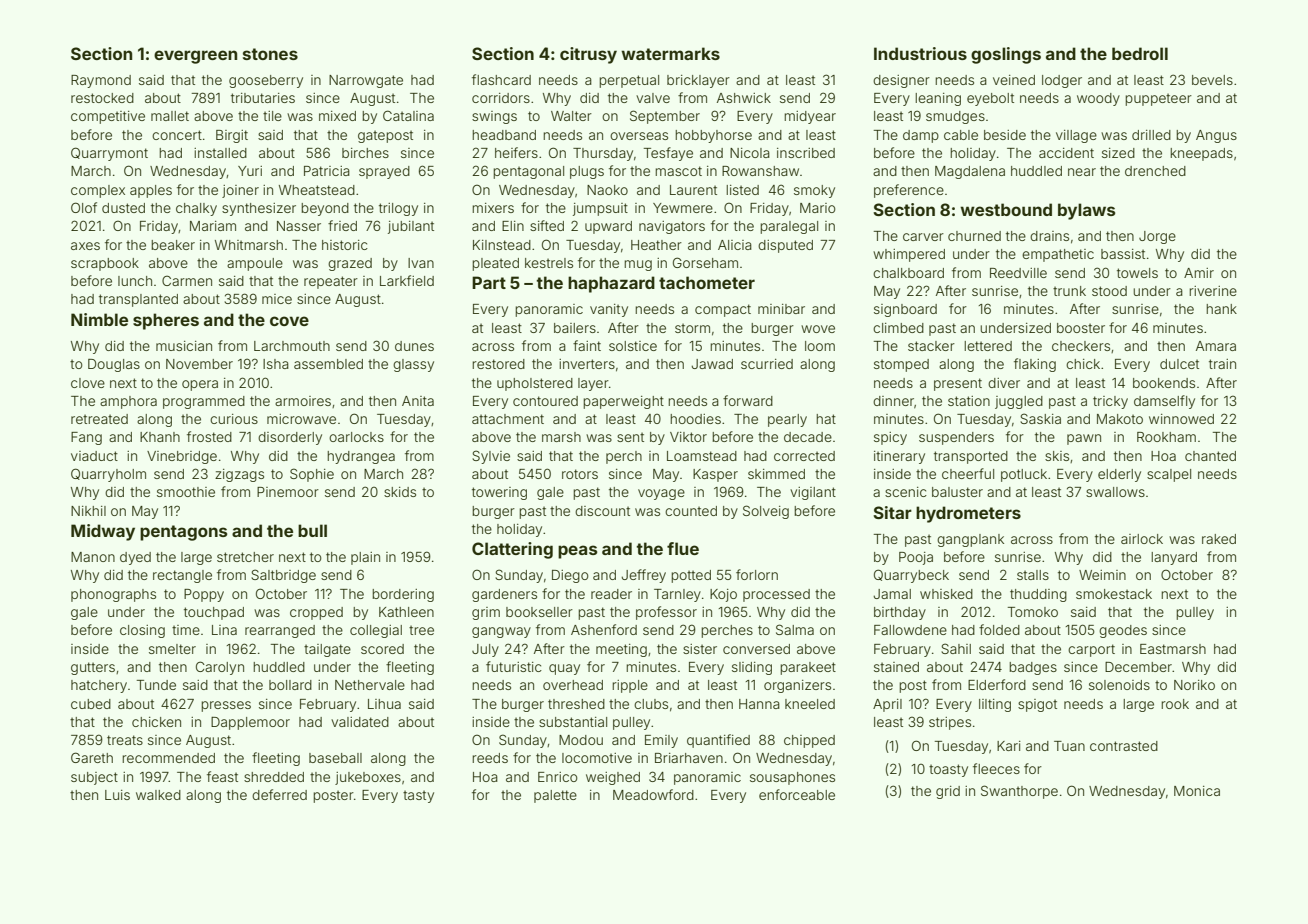 The height and width of the page is (924, 1308). I want to click on drains, so click(1049, 236).
